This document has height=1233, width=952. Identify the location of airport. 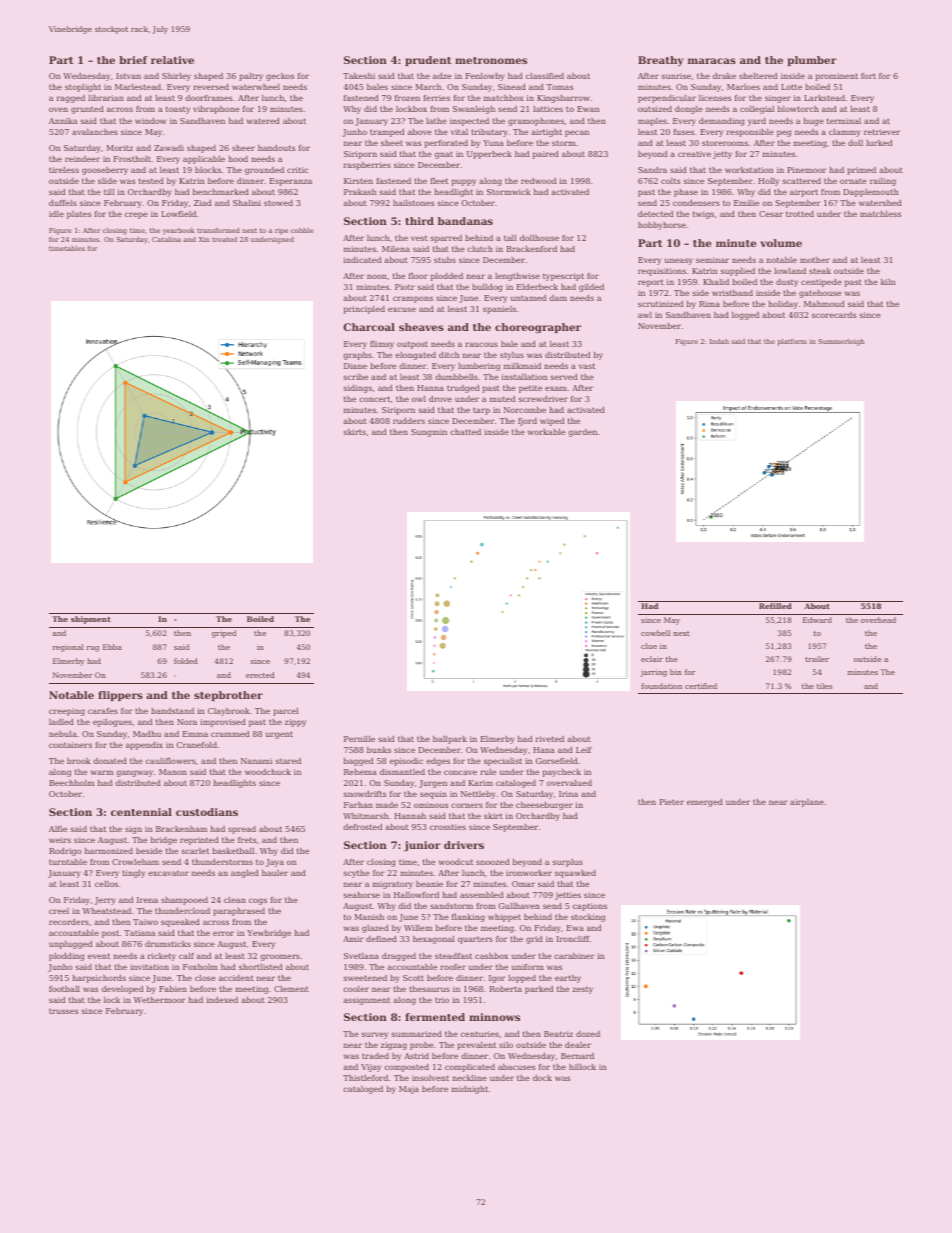
(804, 193).
